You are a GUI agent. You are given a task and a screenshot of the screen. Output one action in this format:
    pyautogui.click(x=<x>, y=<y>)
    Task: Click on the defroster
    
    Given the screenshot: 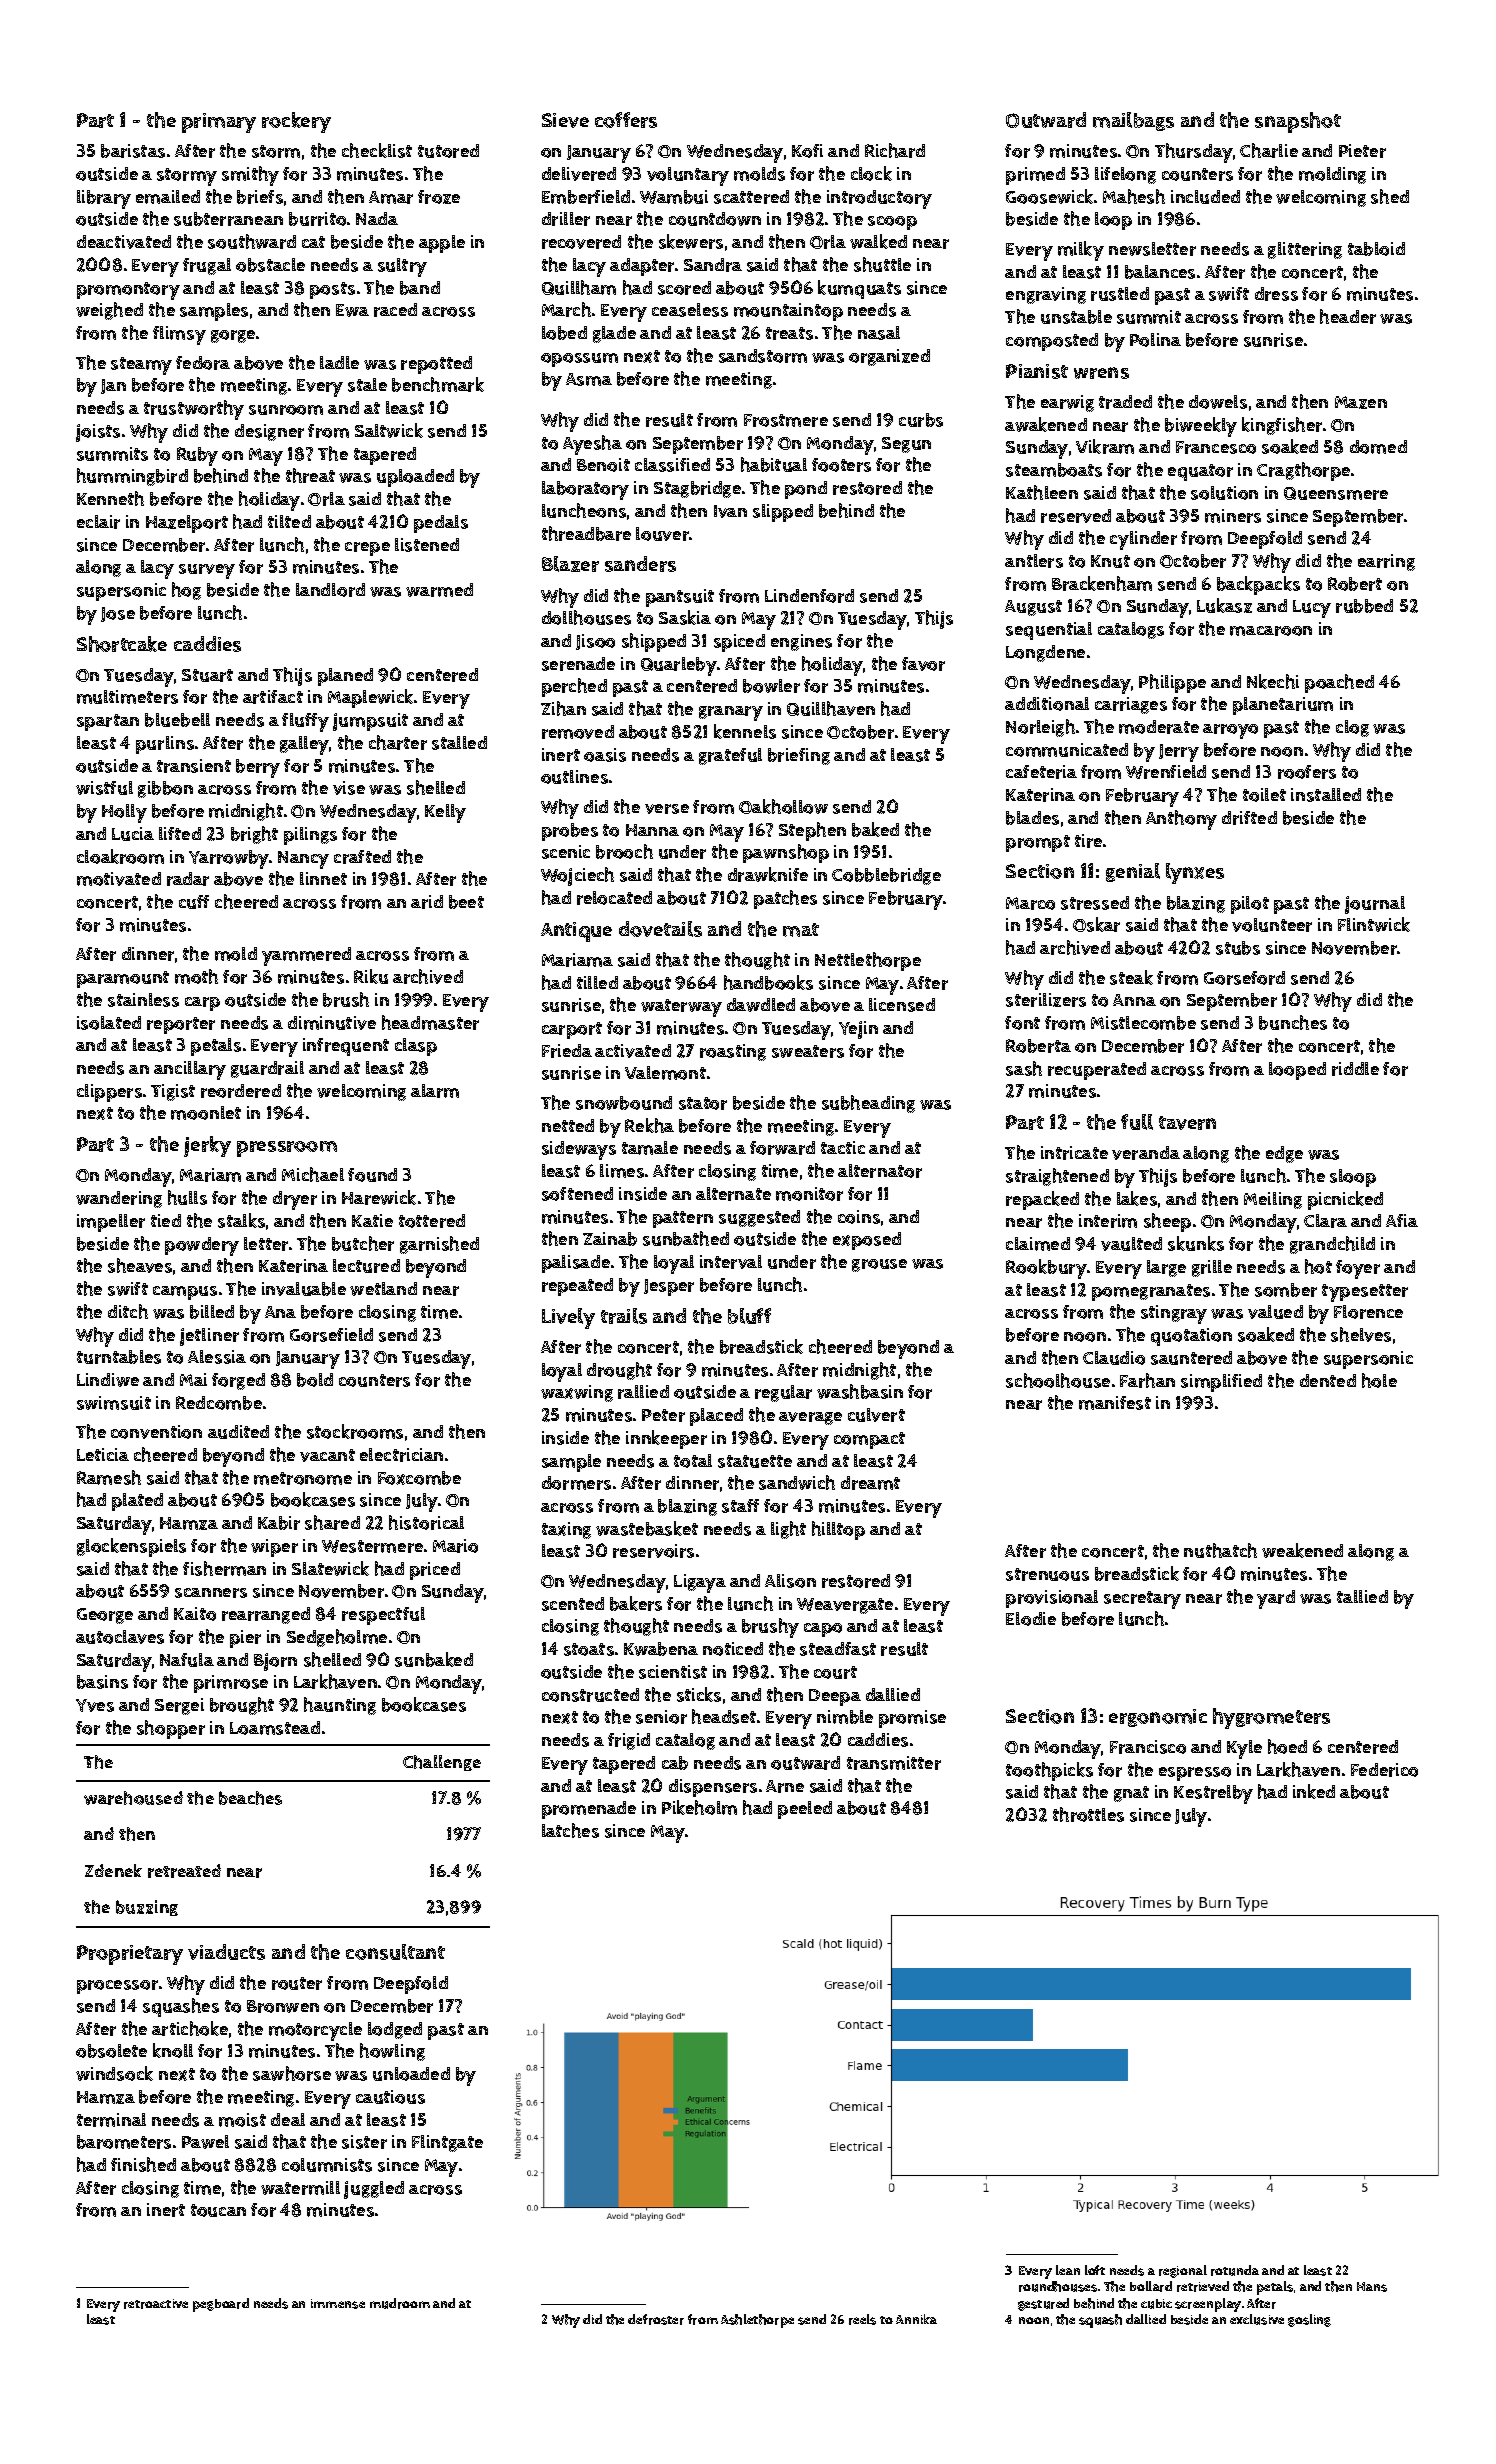 What is the action you would take?
    pyautogui.click(x=656, y=2319)
